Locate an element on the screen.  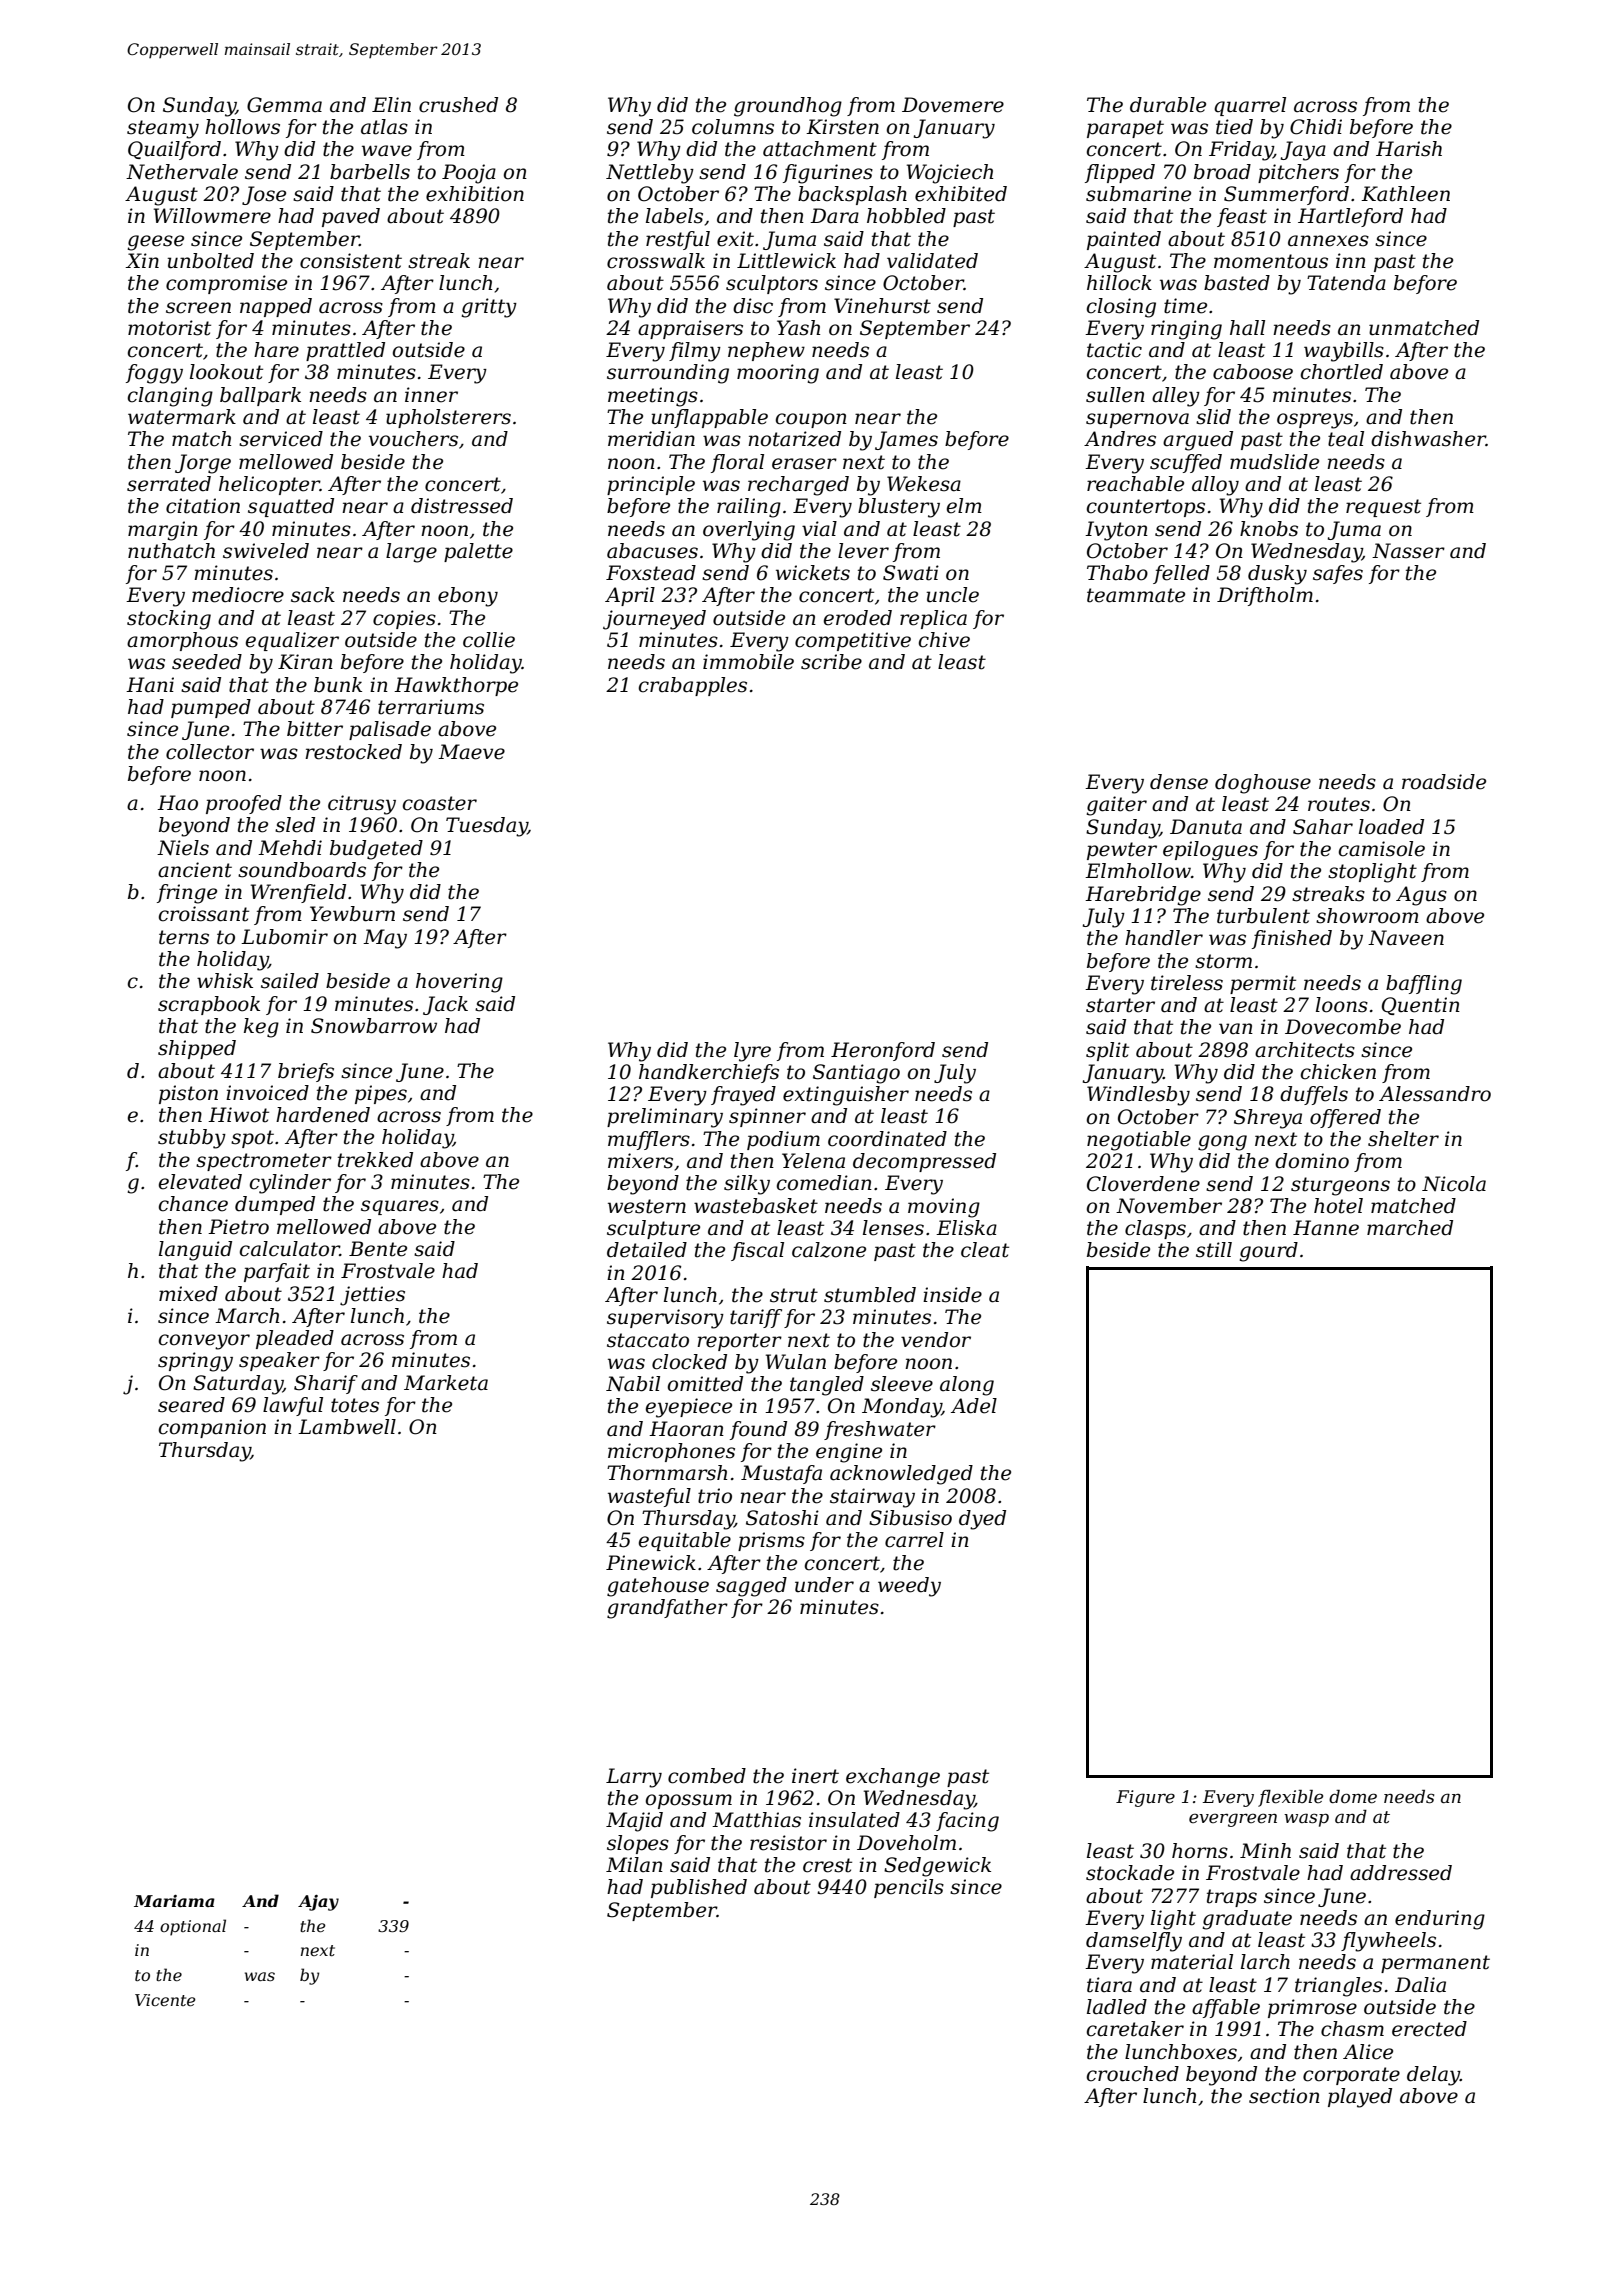
durable is located at coordinates (1168, 105).
